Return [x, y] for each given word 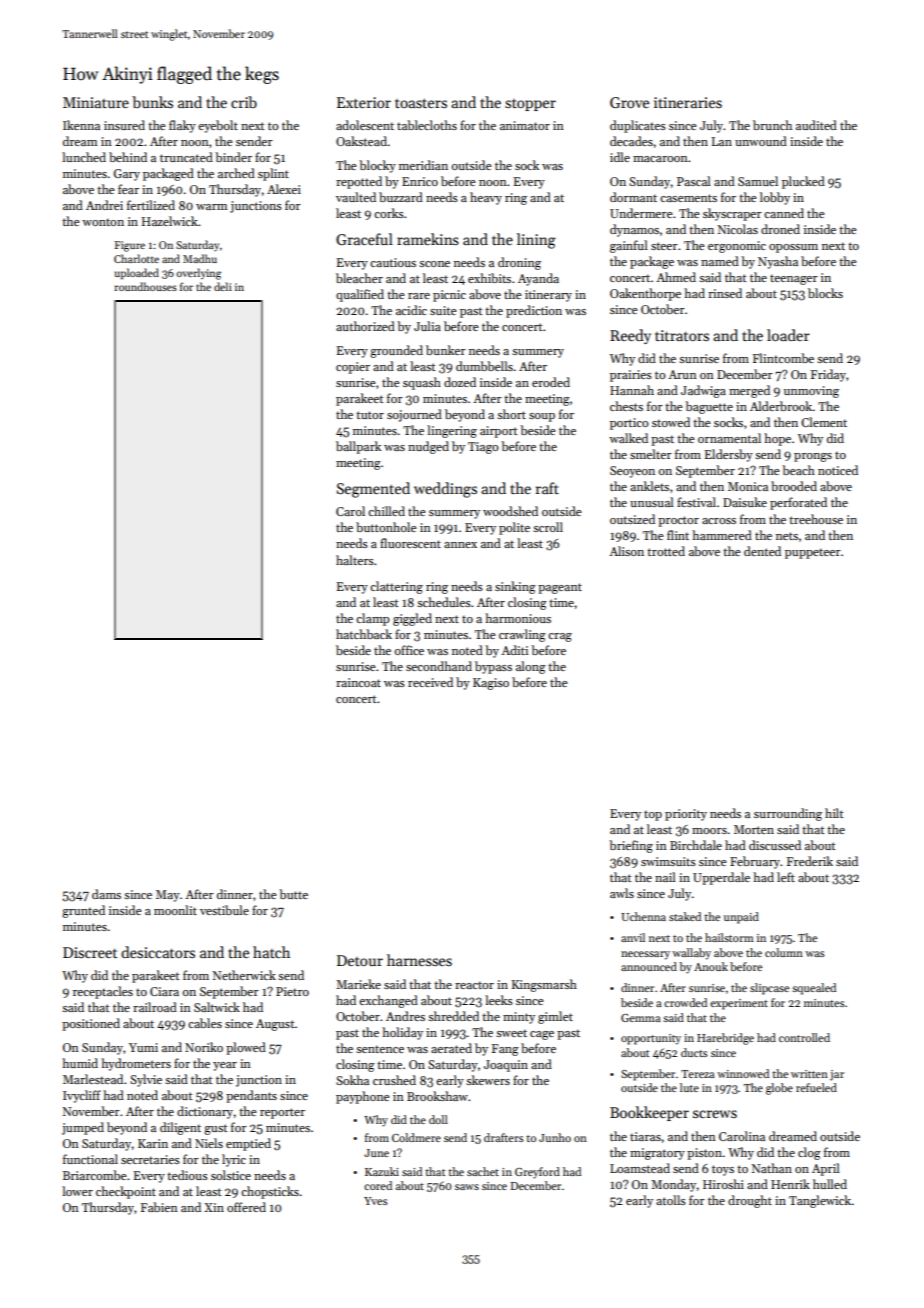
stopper [530, 105]
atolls [671, 1200]
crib [244, 102]
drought [750, 1201]
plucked [803, 182]
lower [77, 1191]
